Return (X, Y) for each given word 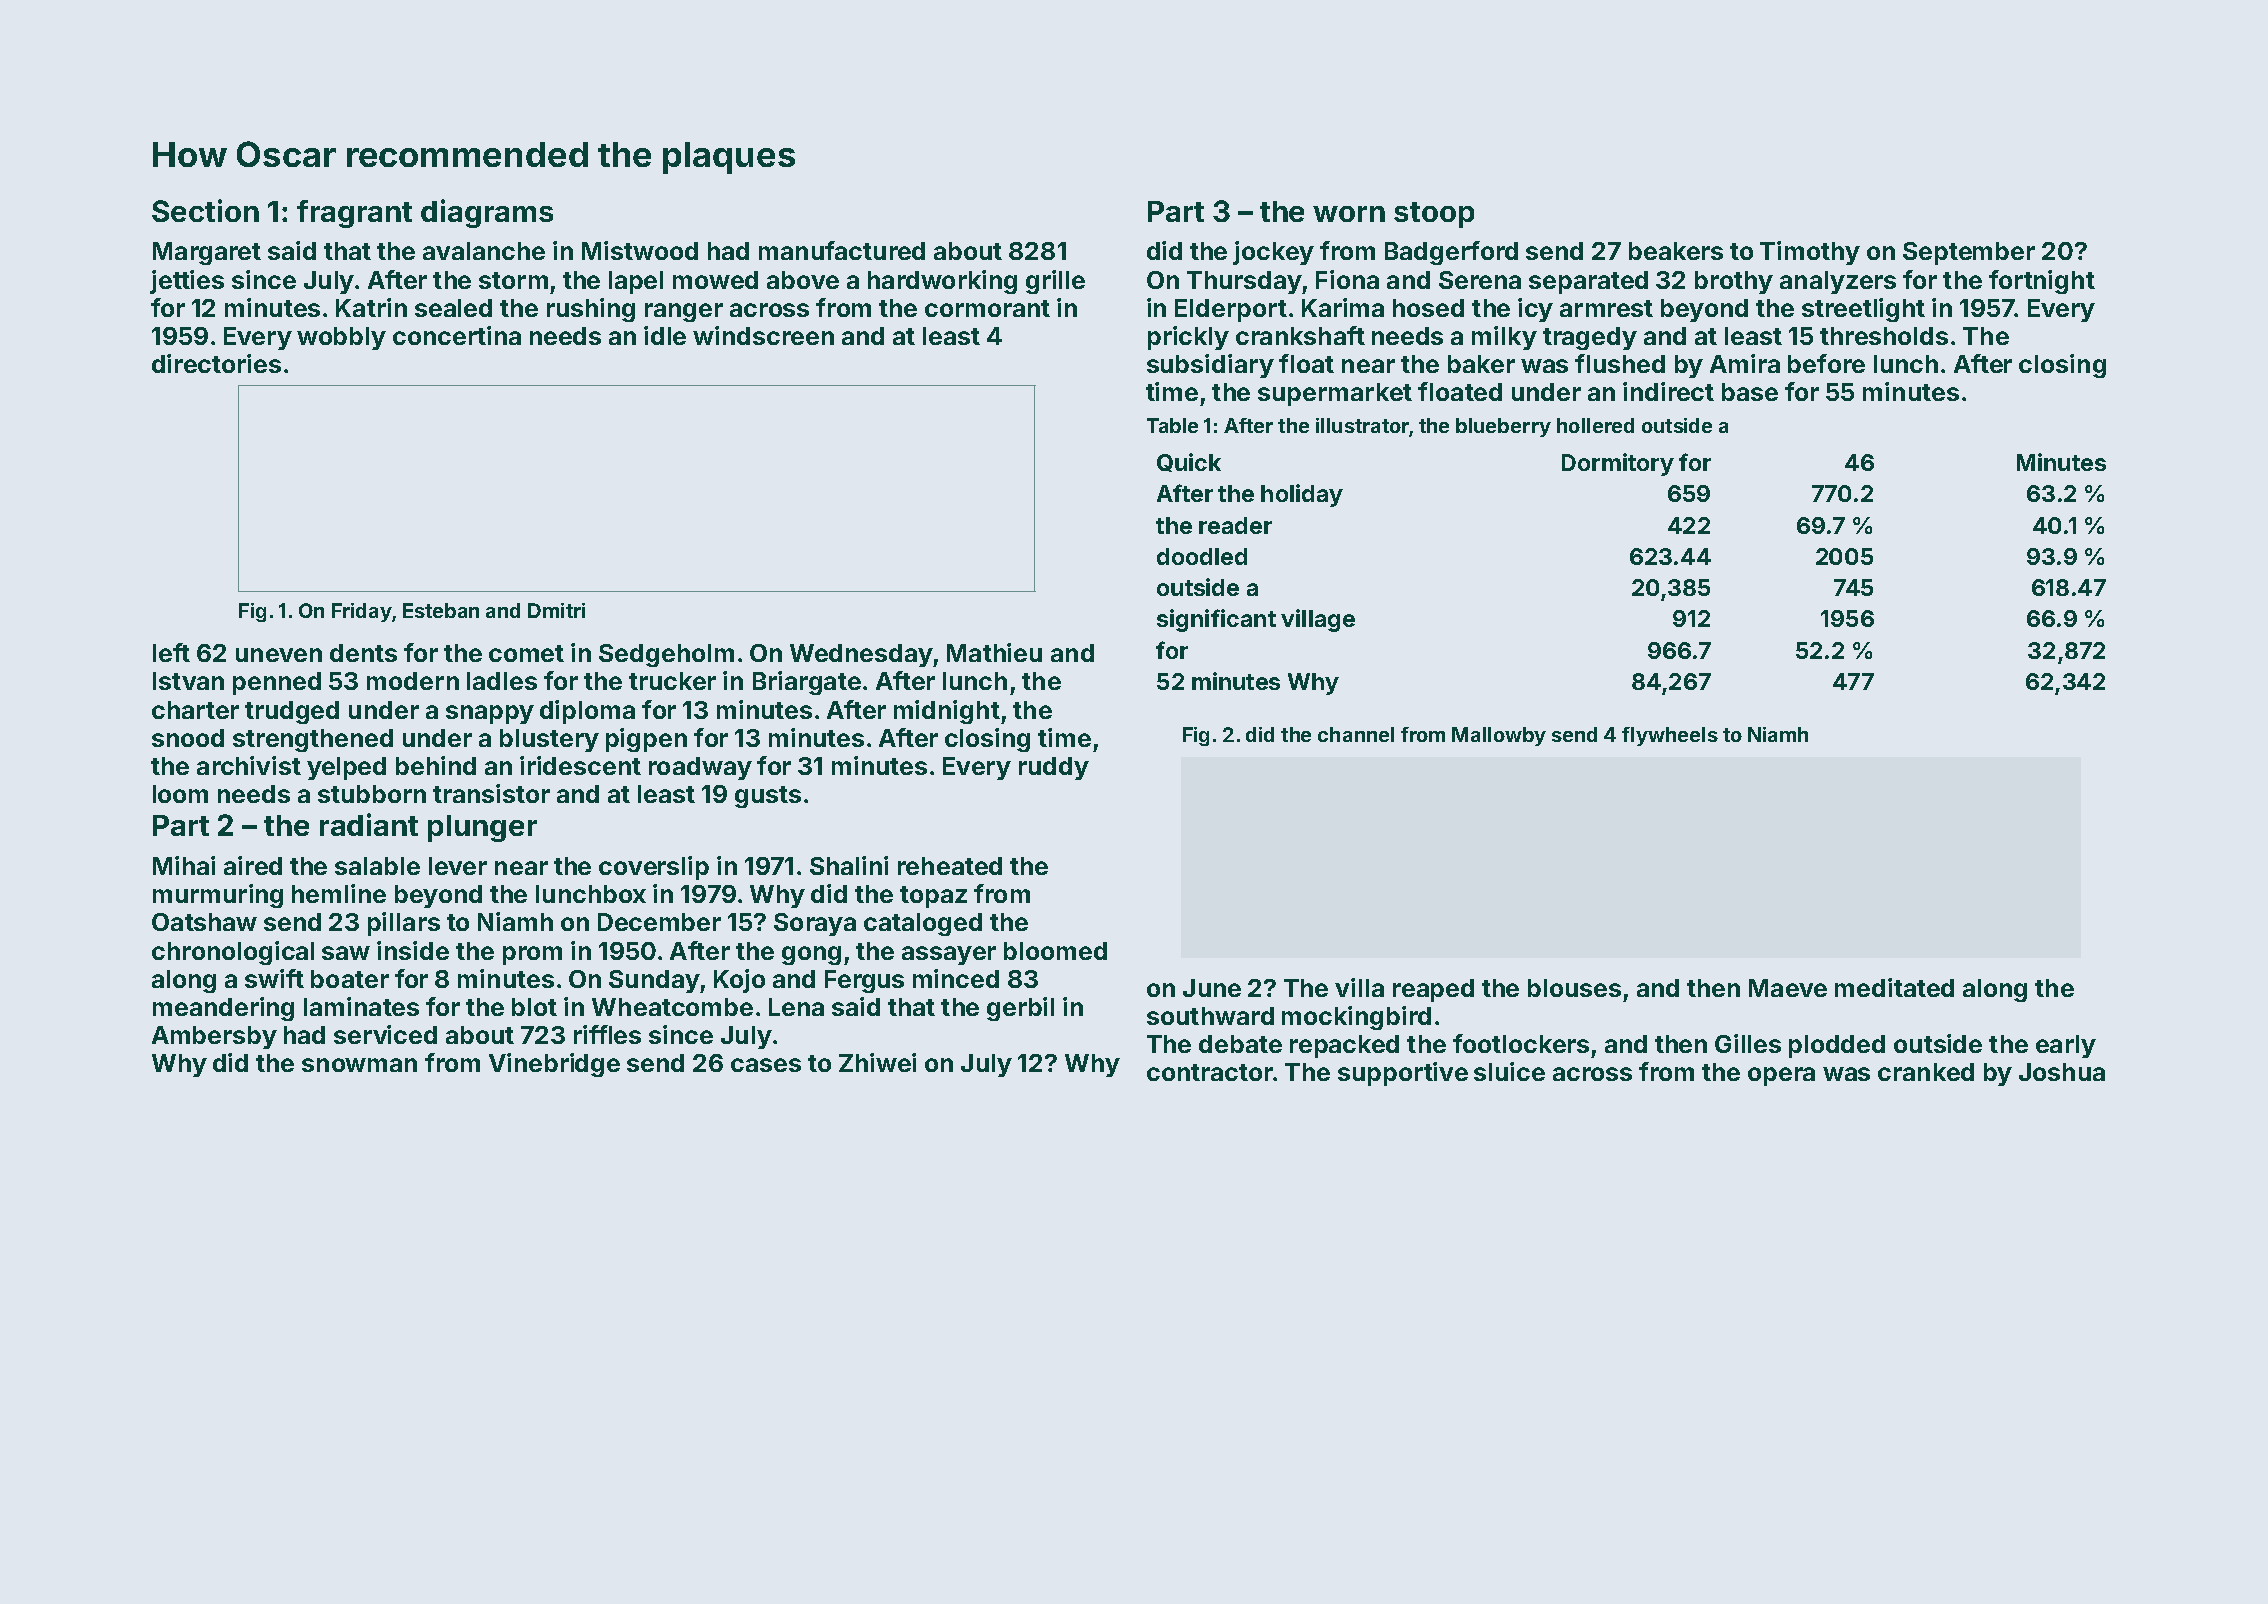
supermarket (1335, 394)
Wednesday (861, 655)
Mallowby (1499, 736)
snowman (359, 1065)
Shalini (849, 865)
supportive (1403, 1074)
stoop (1434, 215)
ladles (502, 681)
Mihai (184, 865)
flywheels (1670, 736)
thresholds (1884, 336)
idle (665, 335)
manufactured (842, 250)
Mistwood (640, 250)
